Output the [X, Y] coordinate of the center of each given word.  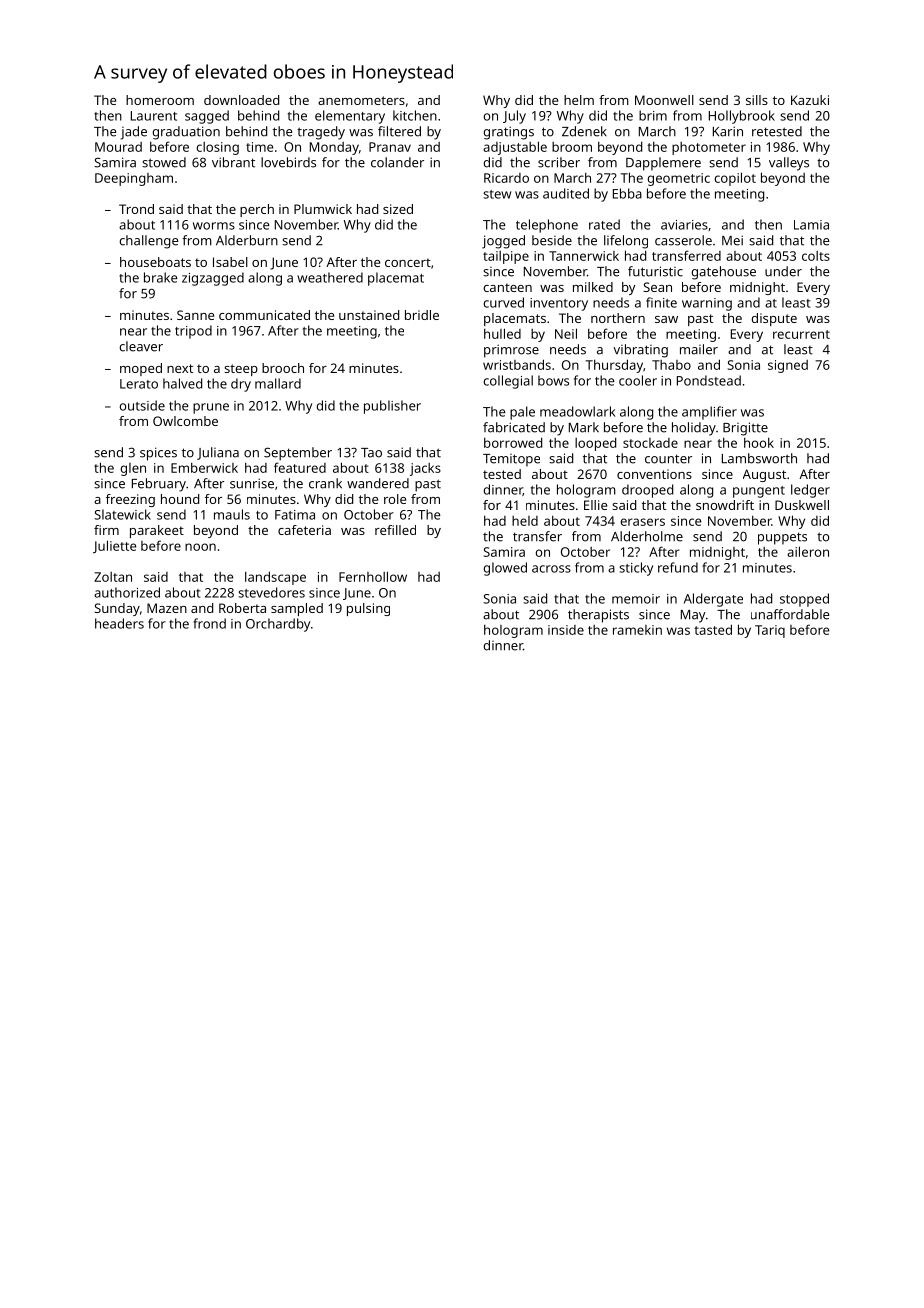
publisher [392, 407]
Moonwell [664, 100]
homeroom [160, 100]
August [764, 475]
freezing [130, 500]
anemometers [361, 100]
